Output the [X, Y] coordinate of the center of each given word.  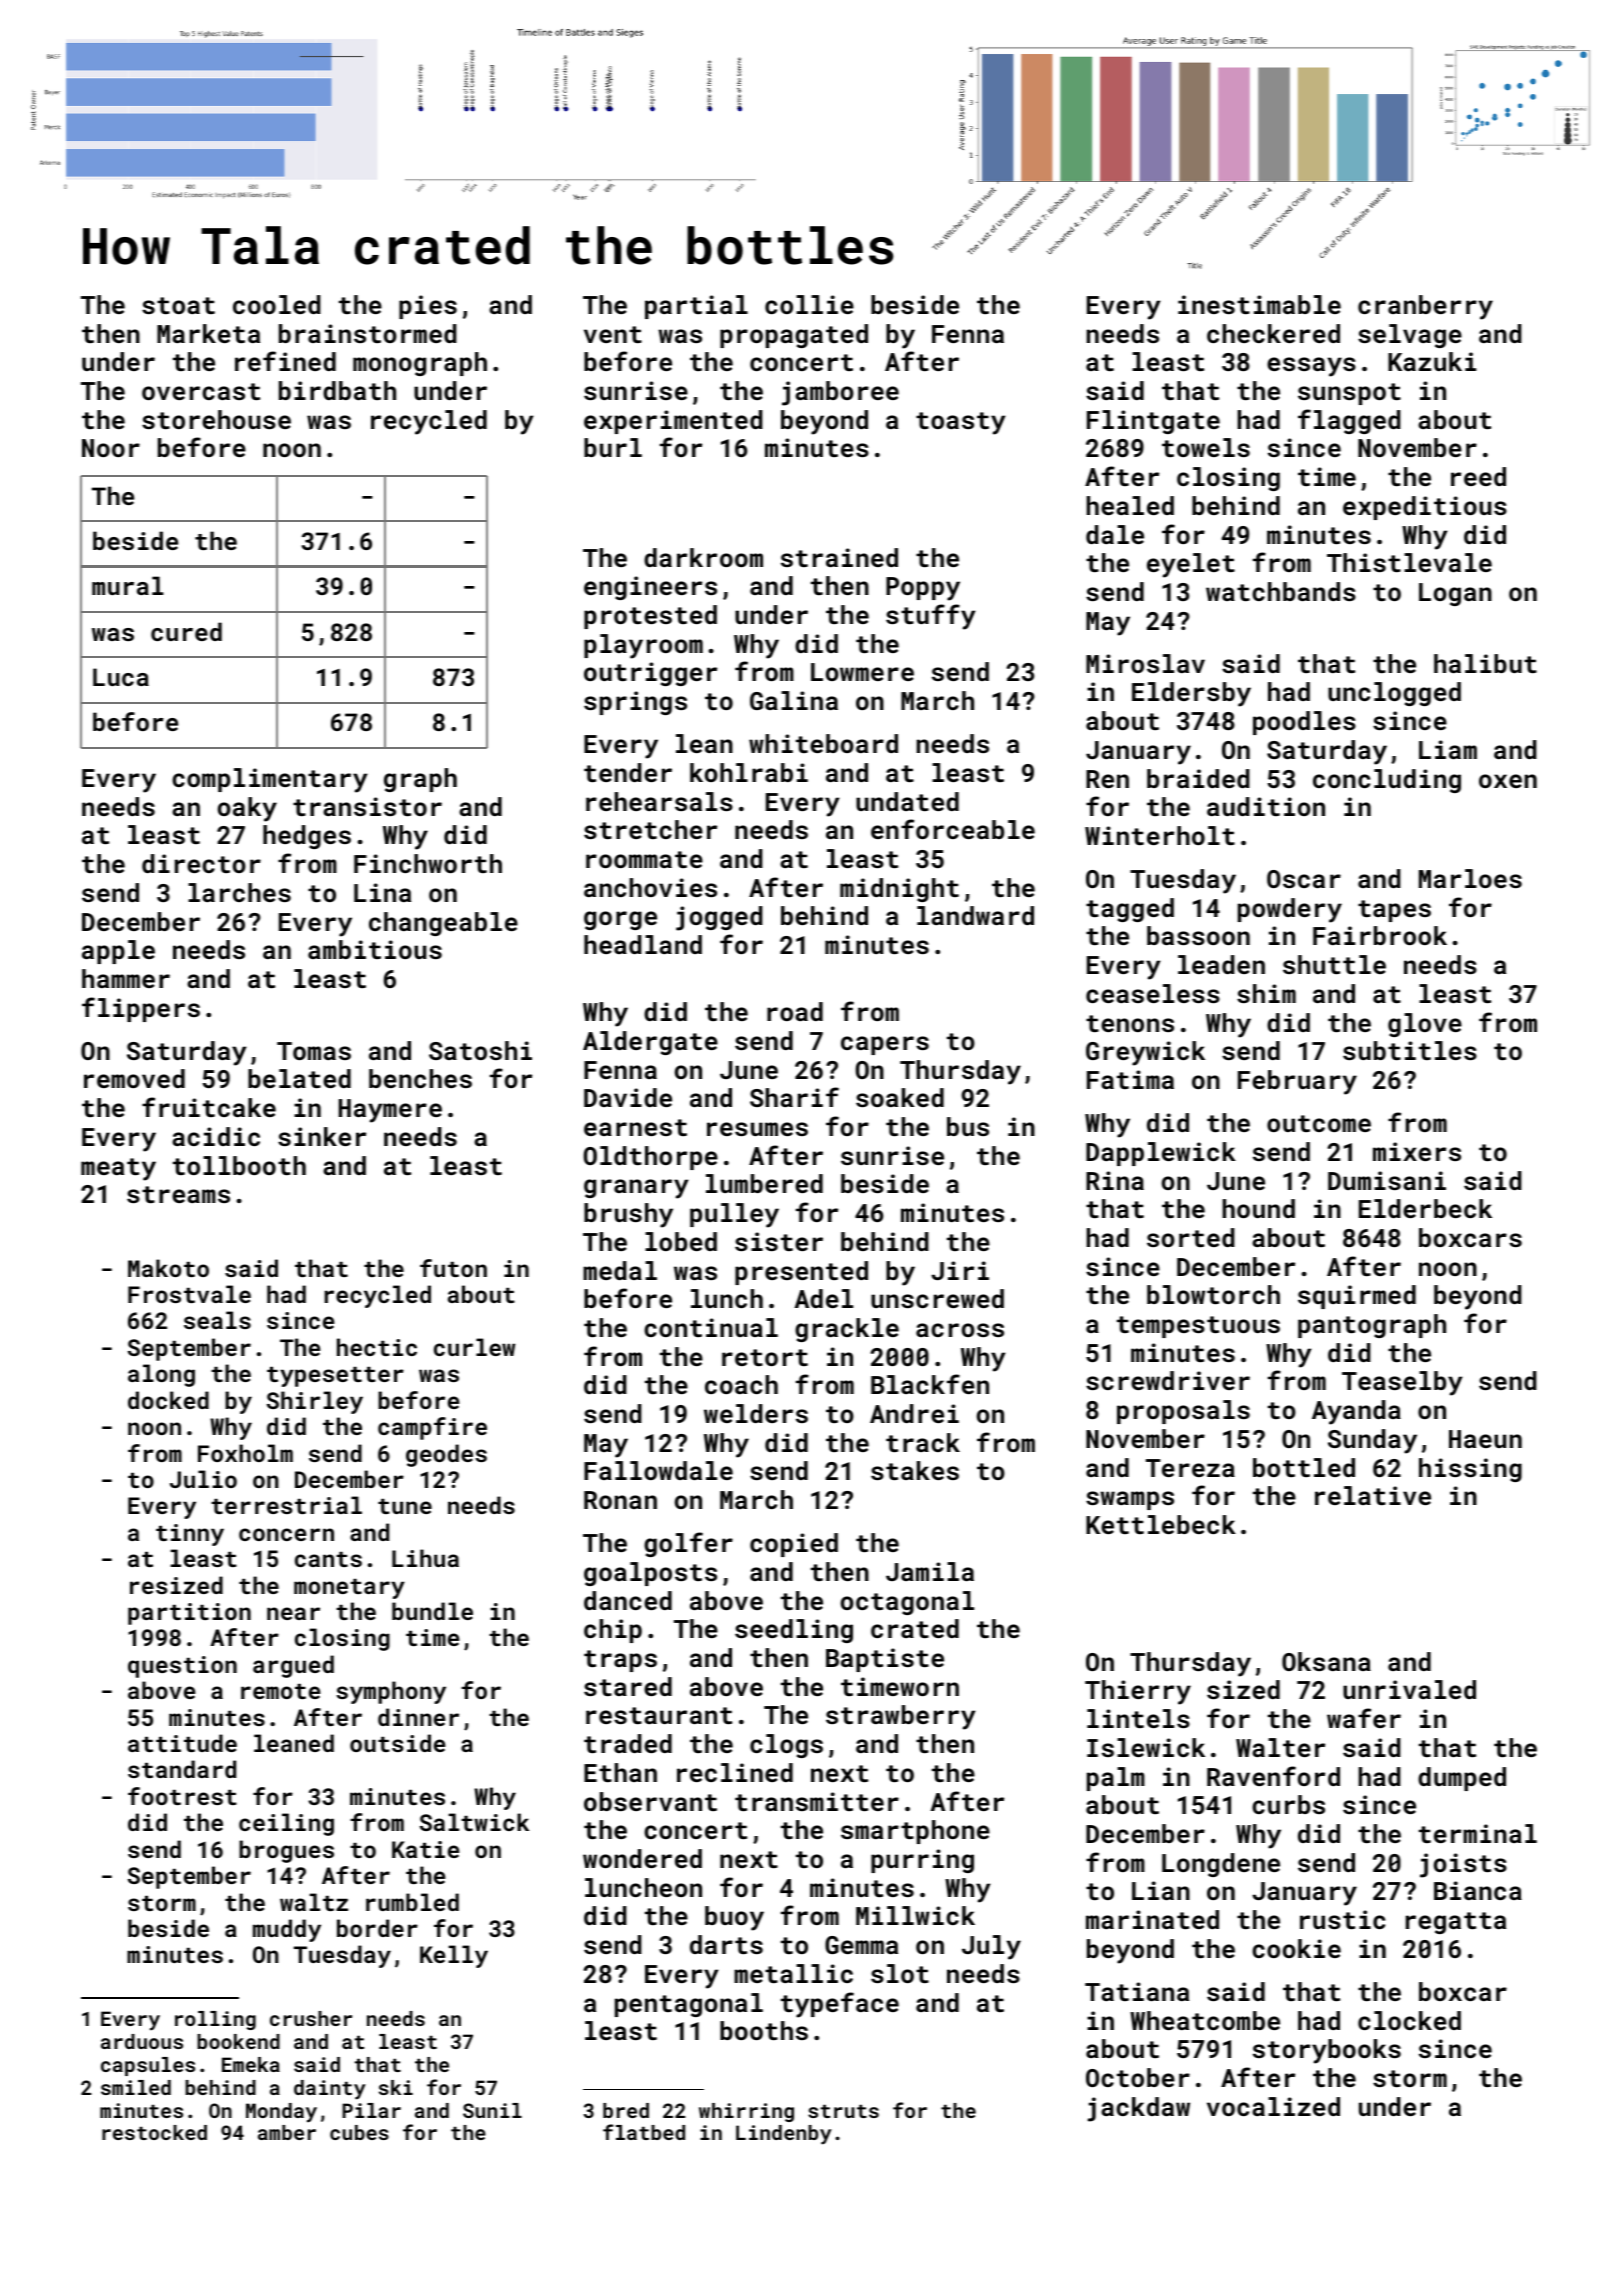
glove [1425, 1025]
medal [620, 1270]
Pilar [371, 2110]
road [795, 1011]
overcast [201, 391]
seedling [794, 1631]
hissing [1470, 1470]
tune [405, 1506]
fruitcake [209, 1107]
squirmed [1357, 1297]
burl [613, 447]
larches [239, 892]
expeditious [1425, 508]
